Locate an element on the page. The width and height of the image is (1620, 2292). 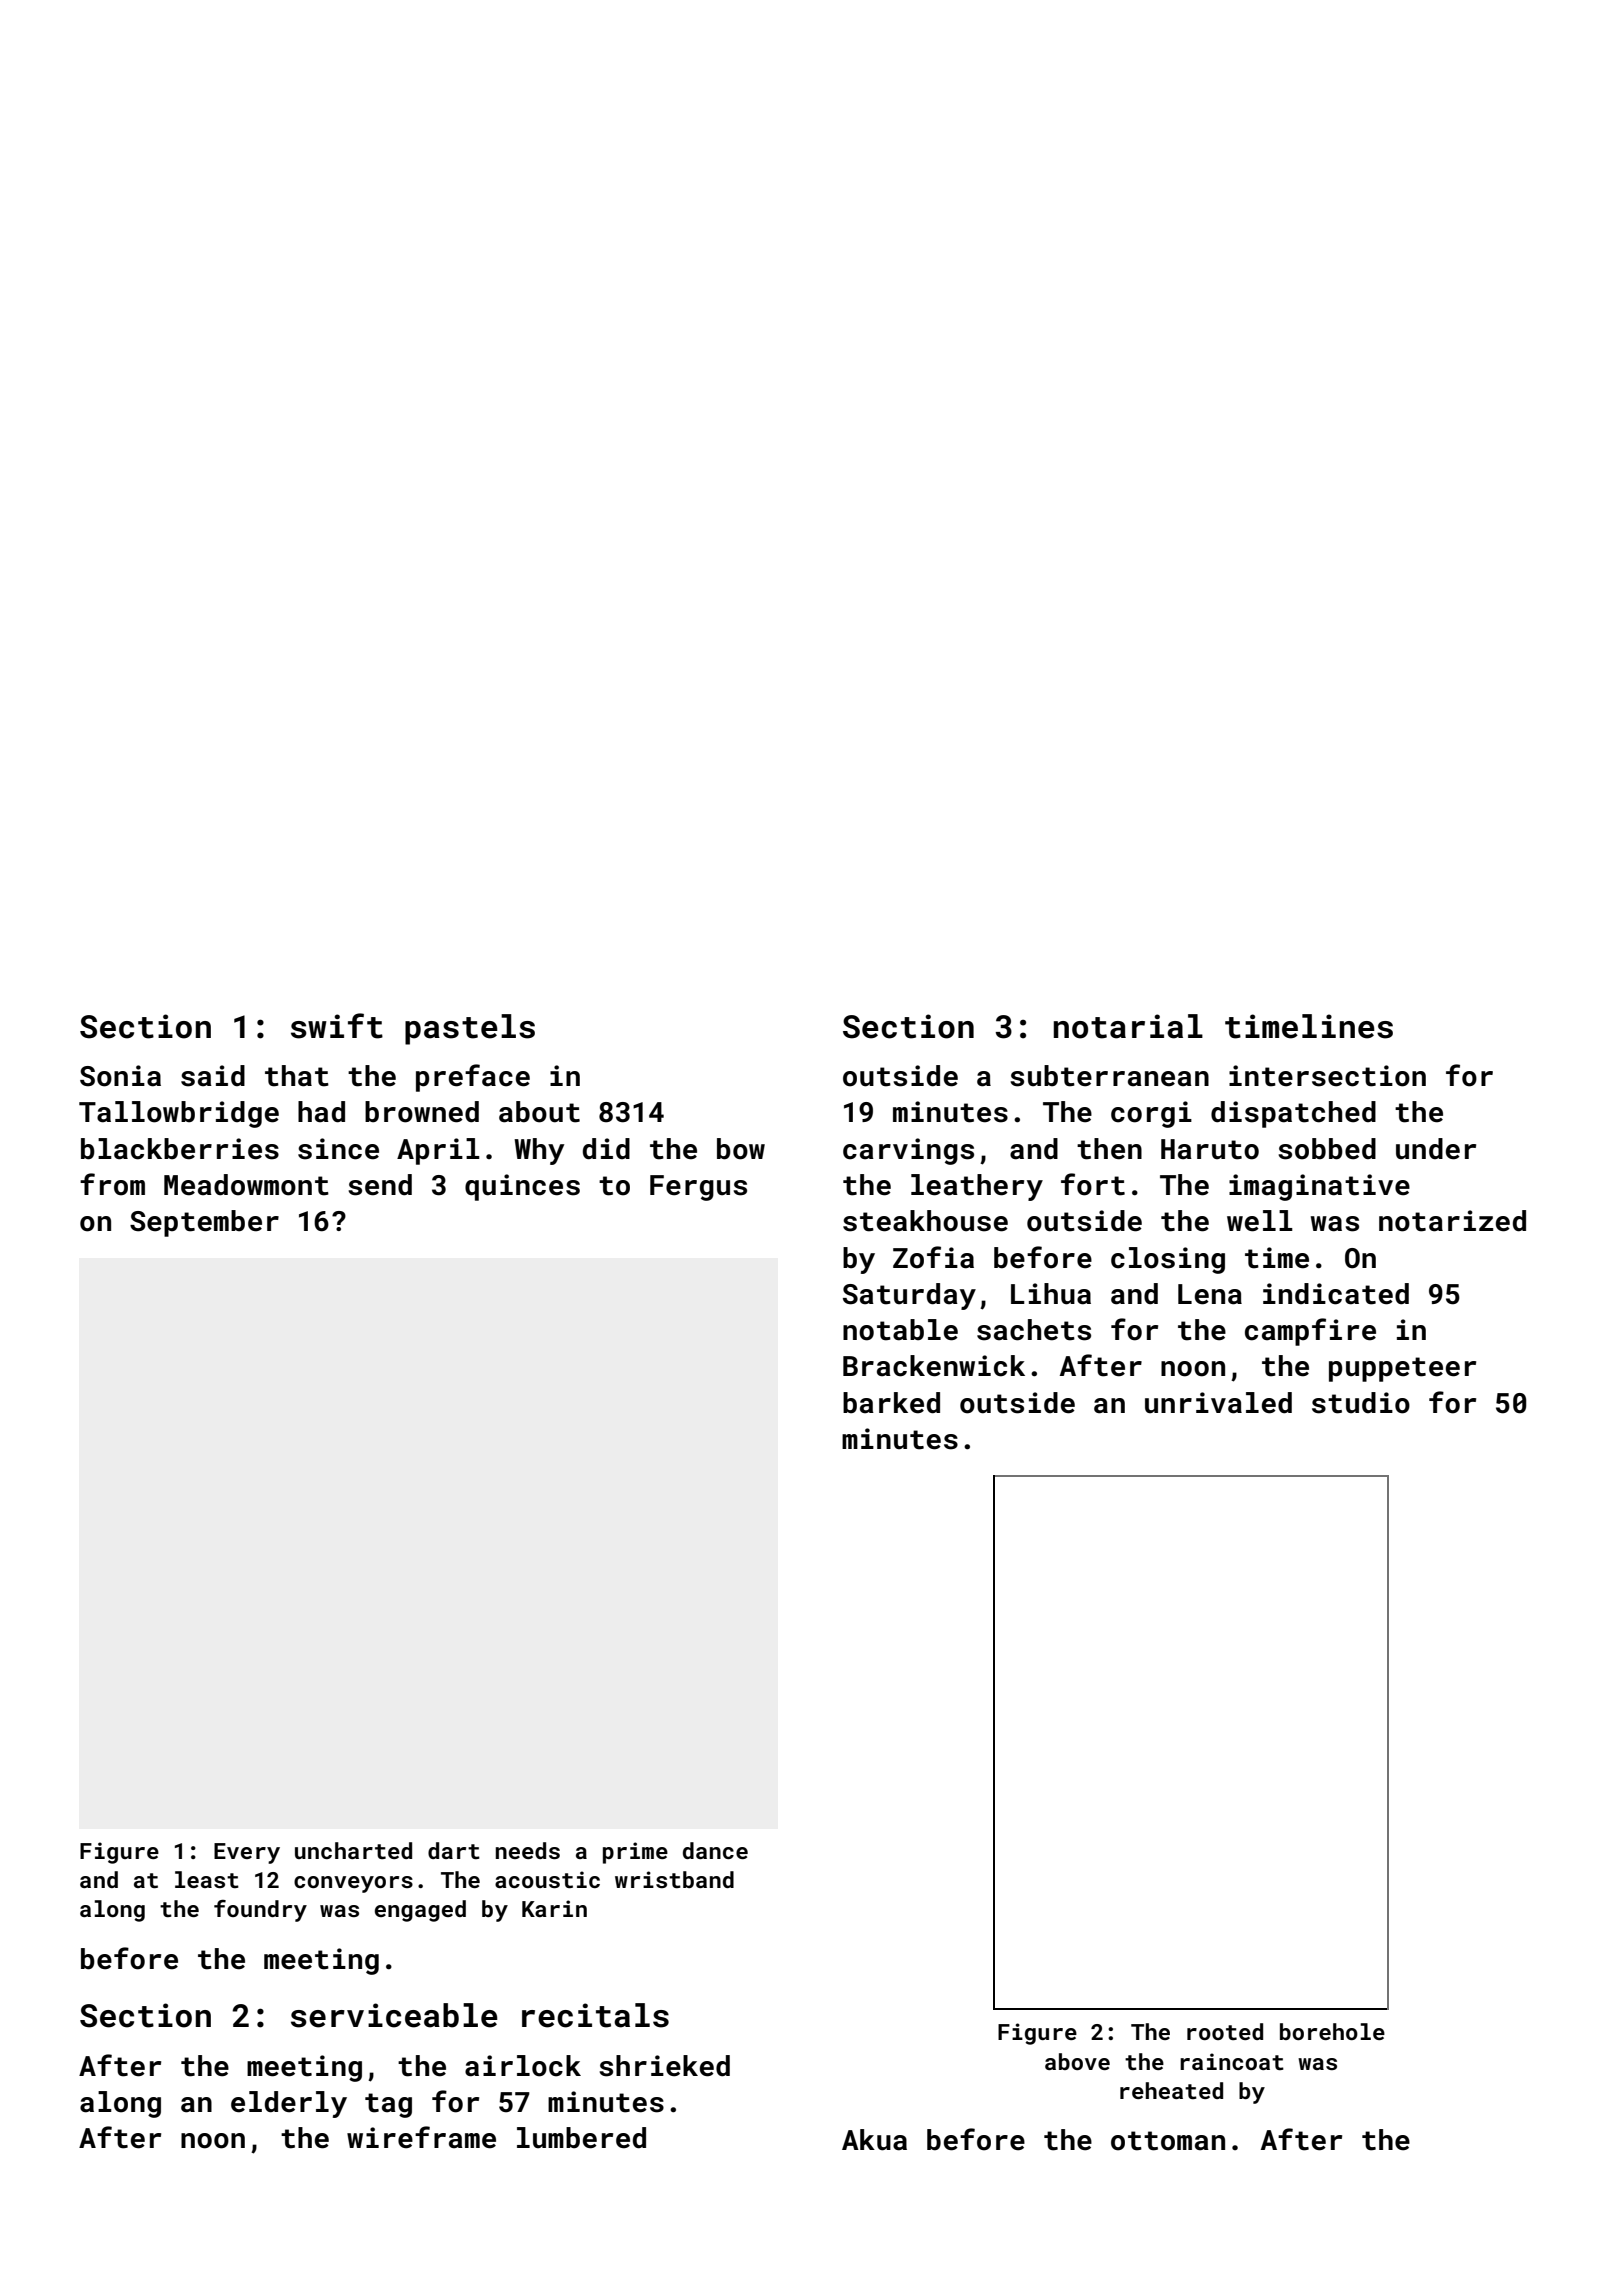
sobbed is located at coordinates (1327, 1149).
